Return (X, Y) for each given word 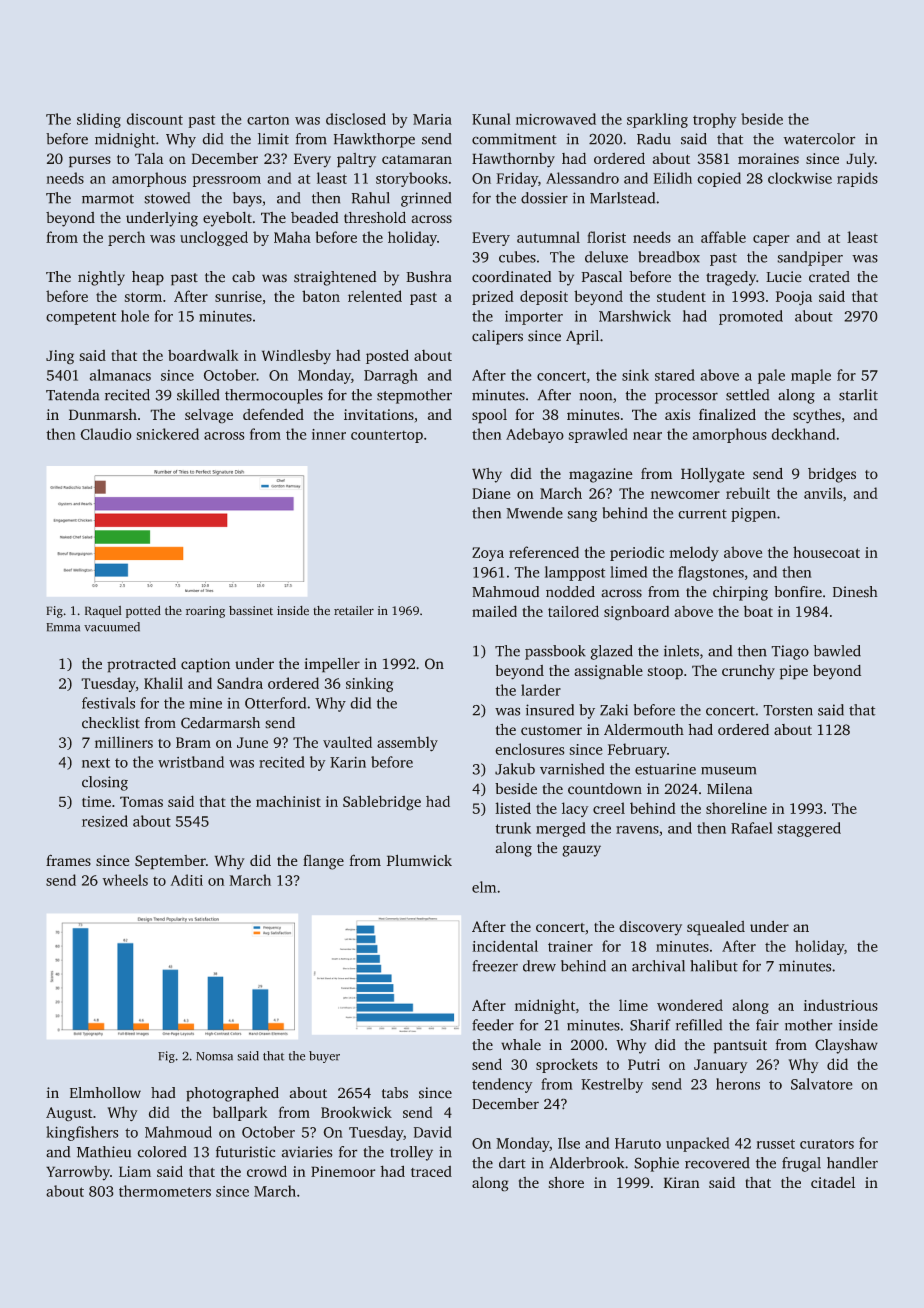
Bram (193, 742)
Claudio (106, 434)
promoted (751, 317)
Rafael (751, 828)
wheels (125, 880)
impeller (332, 665)
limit (273, 139)
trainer (570, 946)
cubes (517, 257)
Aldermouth (644, 729)
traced (431, 1171)
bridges (832, 475)
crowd (267, 1171)
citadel (833, 1182)
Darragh (391, 376)
